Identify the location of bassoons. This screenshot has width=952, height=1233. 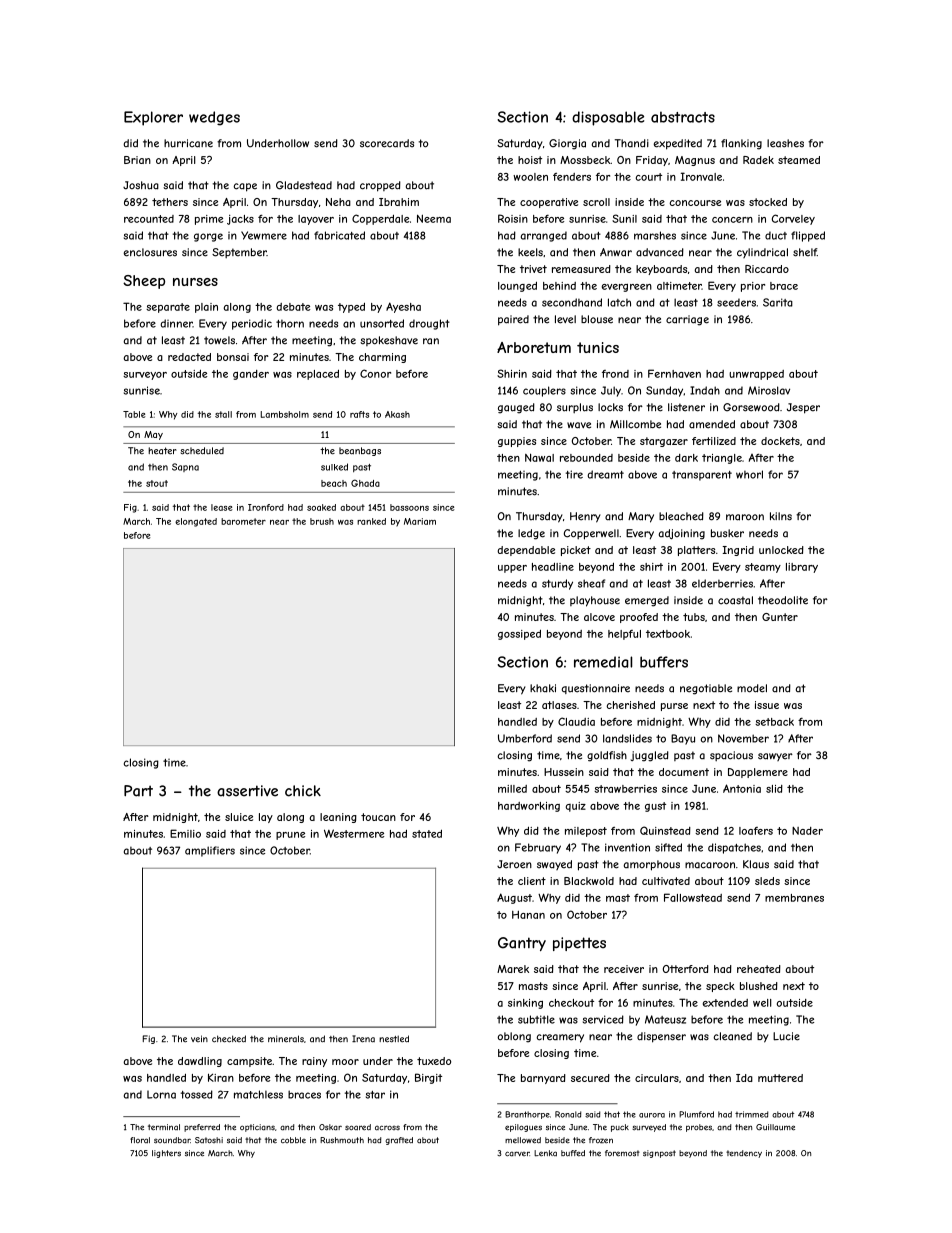
(409, 507).
